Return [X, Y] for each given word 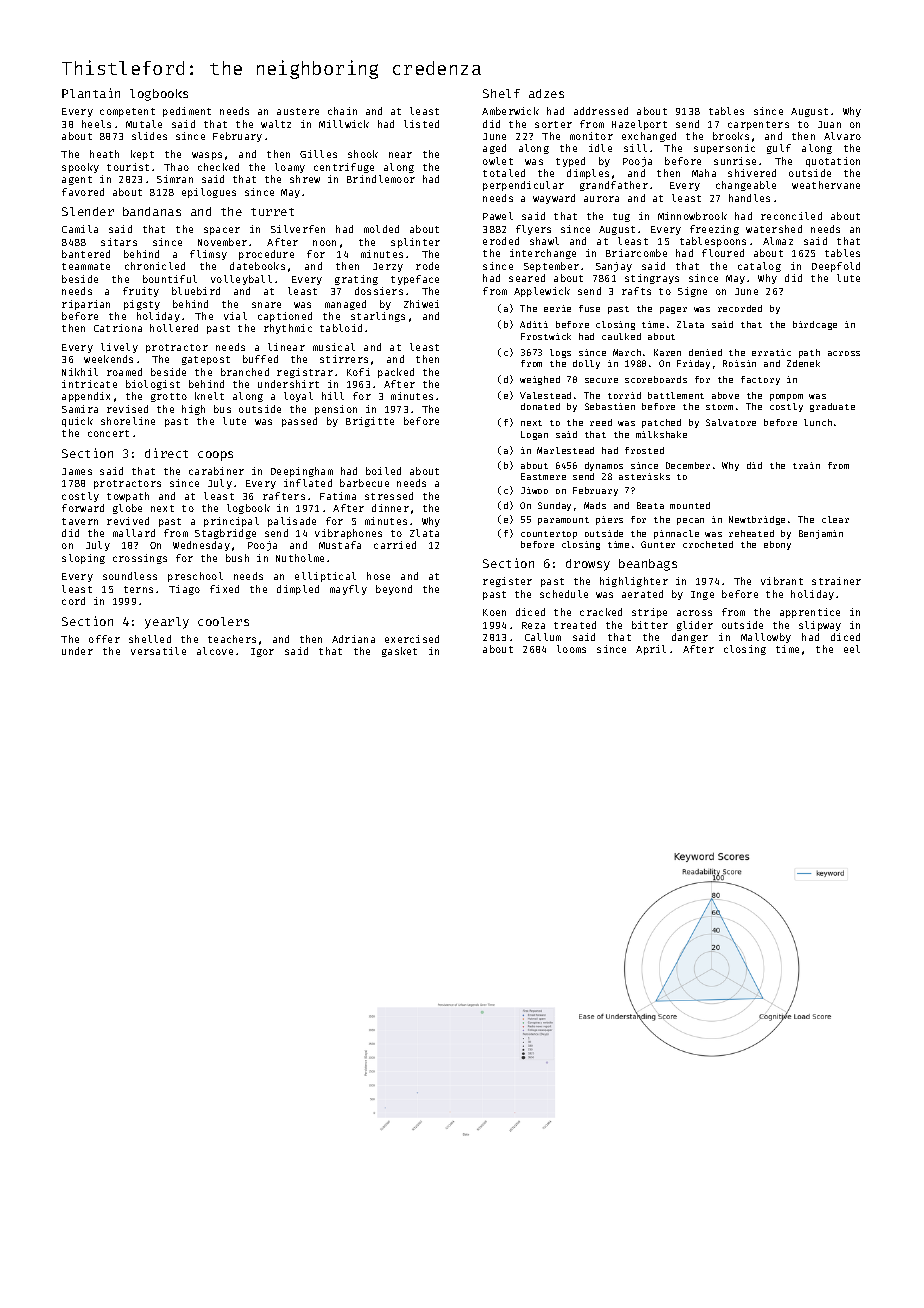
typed [570, 162]
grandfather [614, 186]
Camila [80, 229]
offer [104, 639]
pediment [187, 112]
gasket [399, 652]
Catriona [118, 328]
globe [127, 509]
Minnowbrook [692, 216]
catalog [759, 267]
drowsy [588, 565]
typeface [415, 280]
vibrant [782, 581]
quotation [833, 162]
